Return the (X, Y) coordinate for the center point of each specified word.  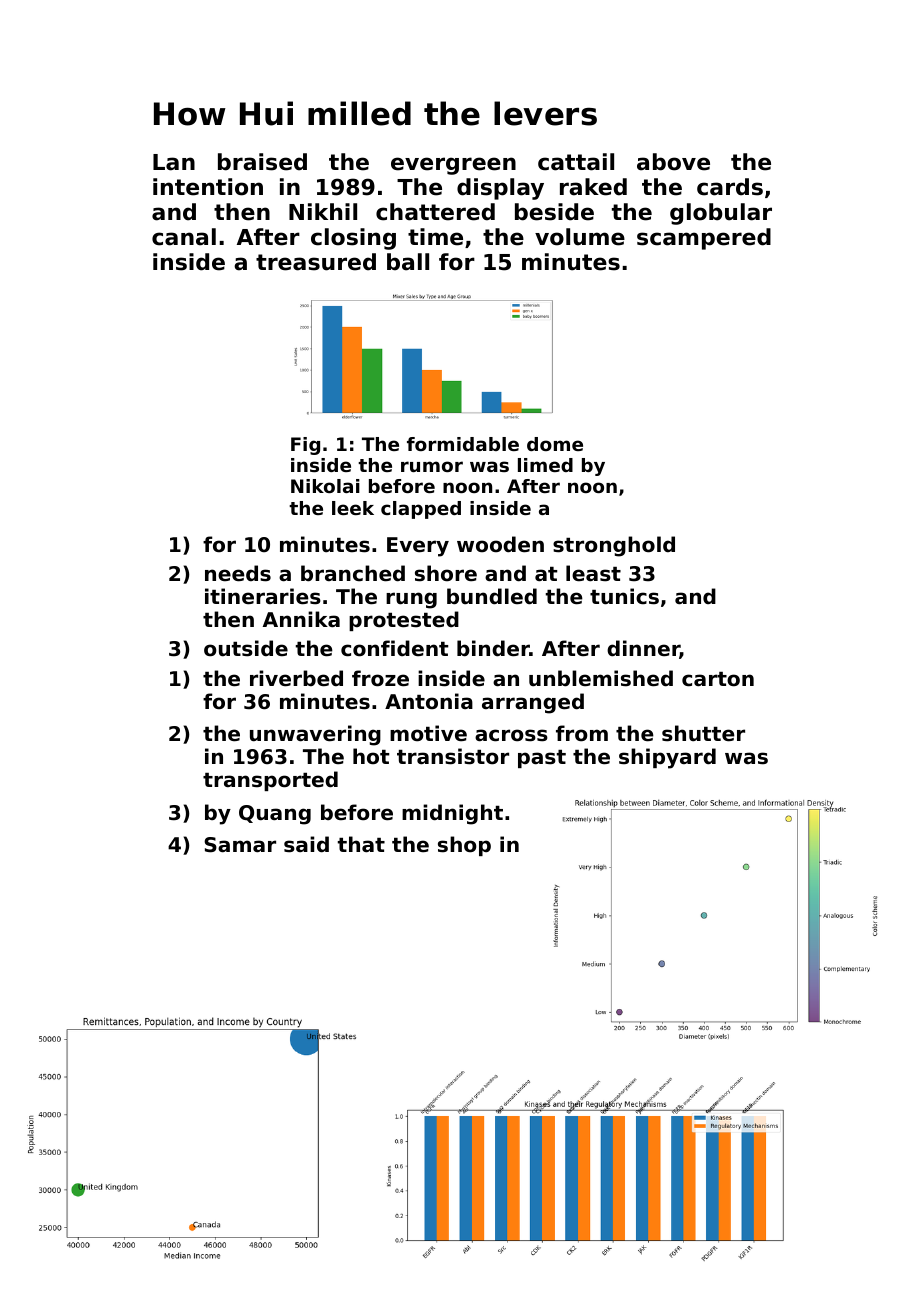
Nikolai (325, 486)
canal (184, 237)
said (306, 844)
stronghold (614, 546)
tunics (624, 596)
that (361, 844)
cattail (576, 162)
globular (721, 214)
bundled (492, 596)
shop (464, 846)
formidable (463, 444)
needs (238, 573)
